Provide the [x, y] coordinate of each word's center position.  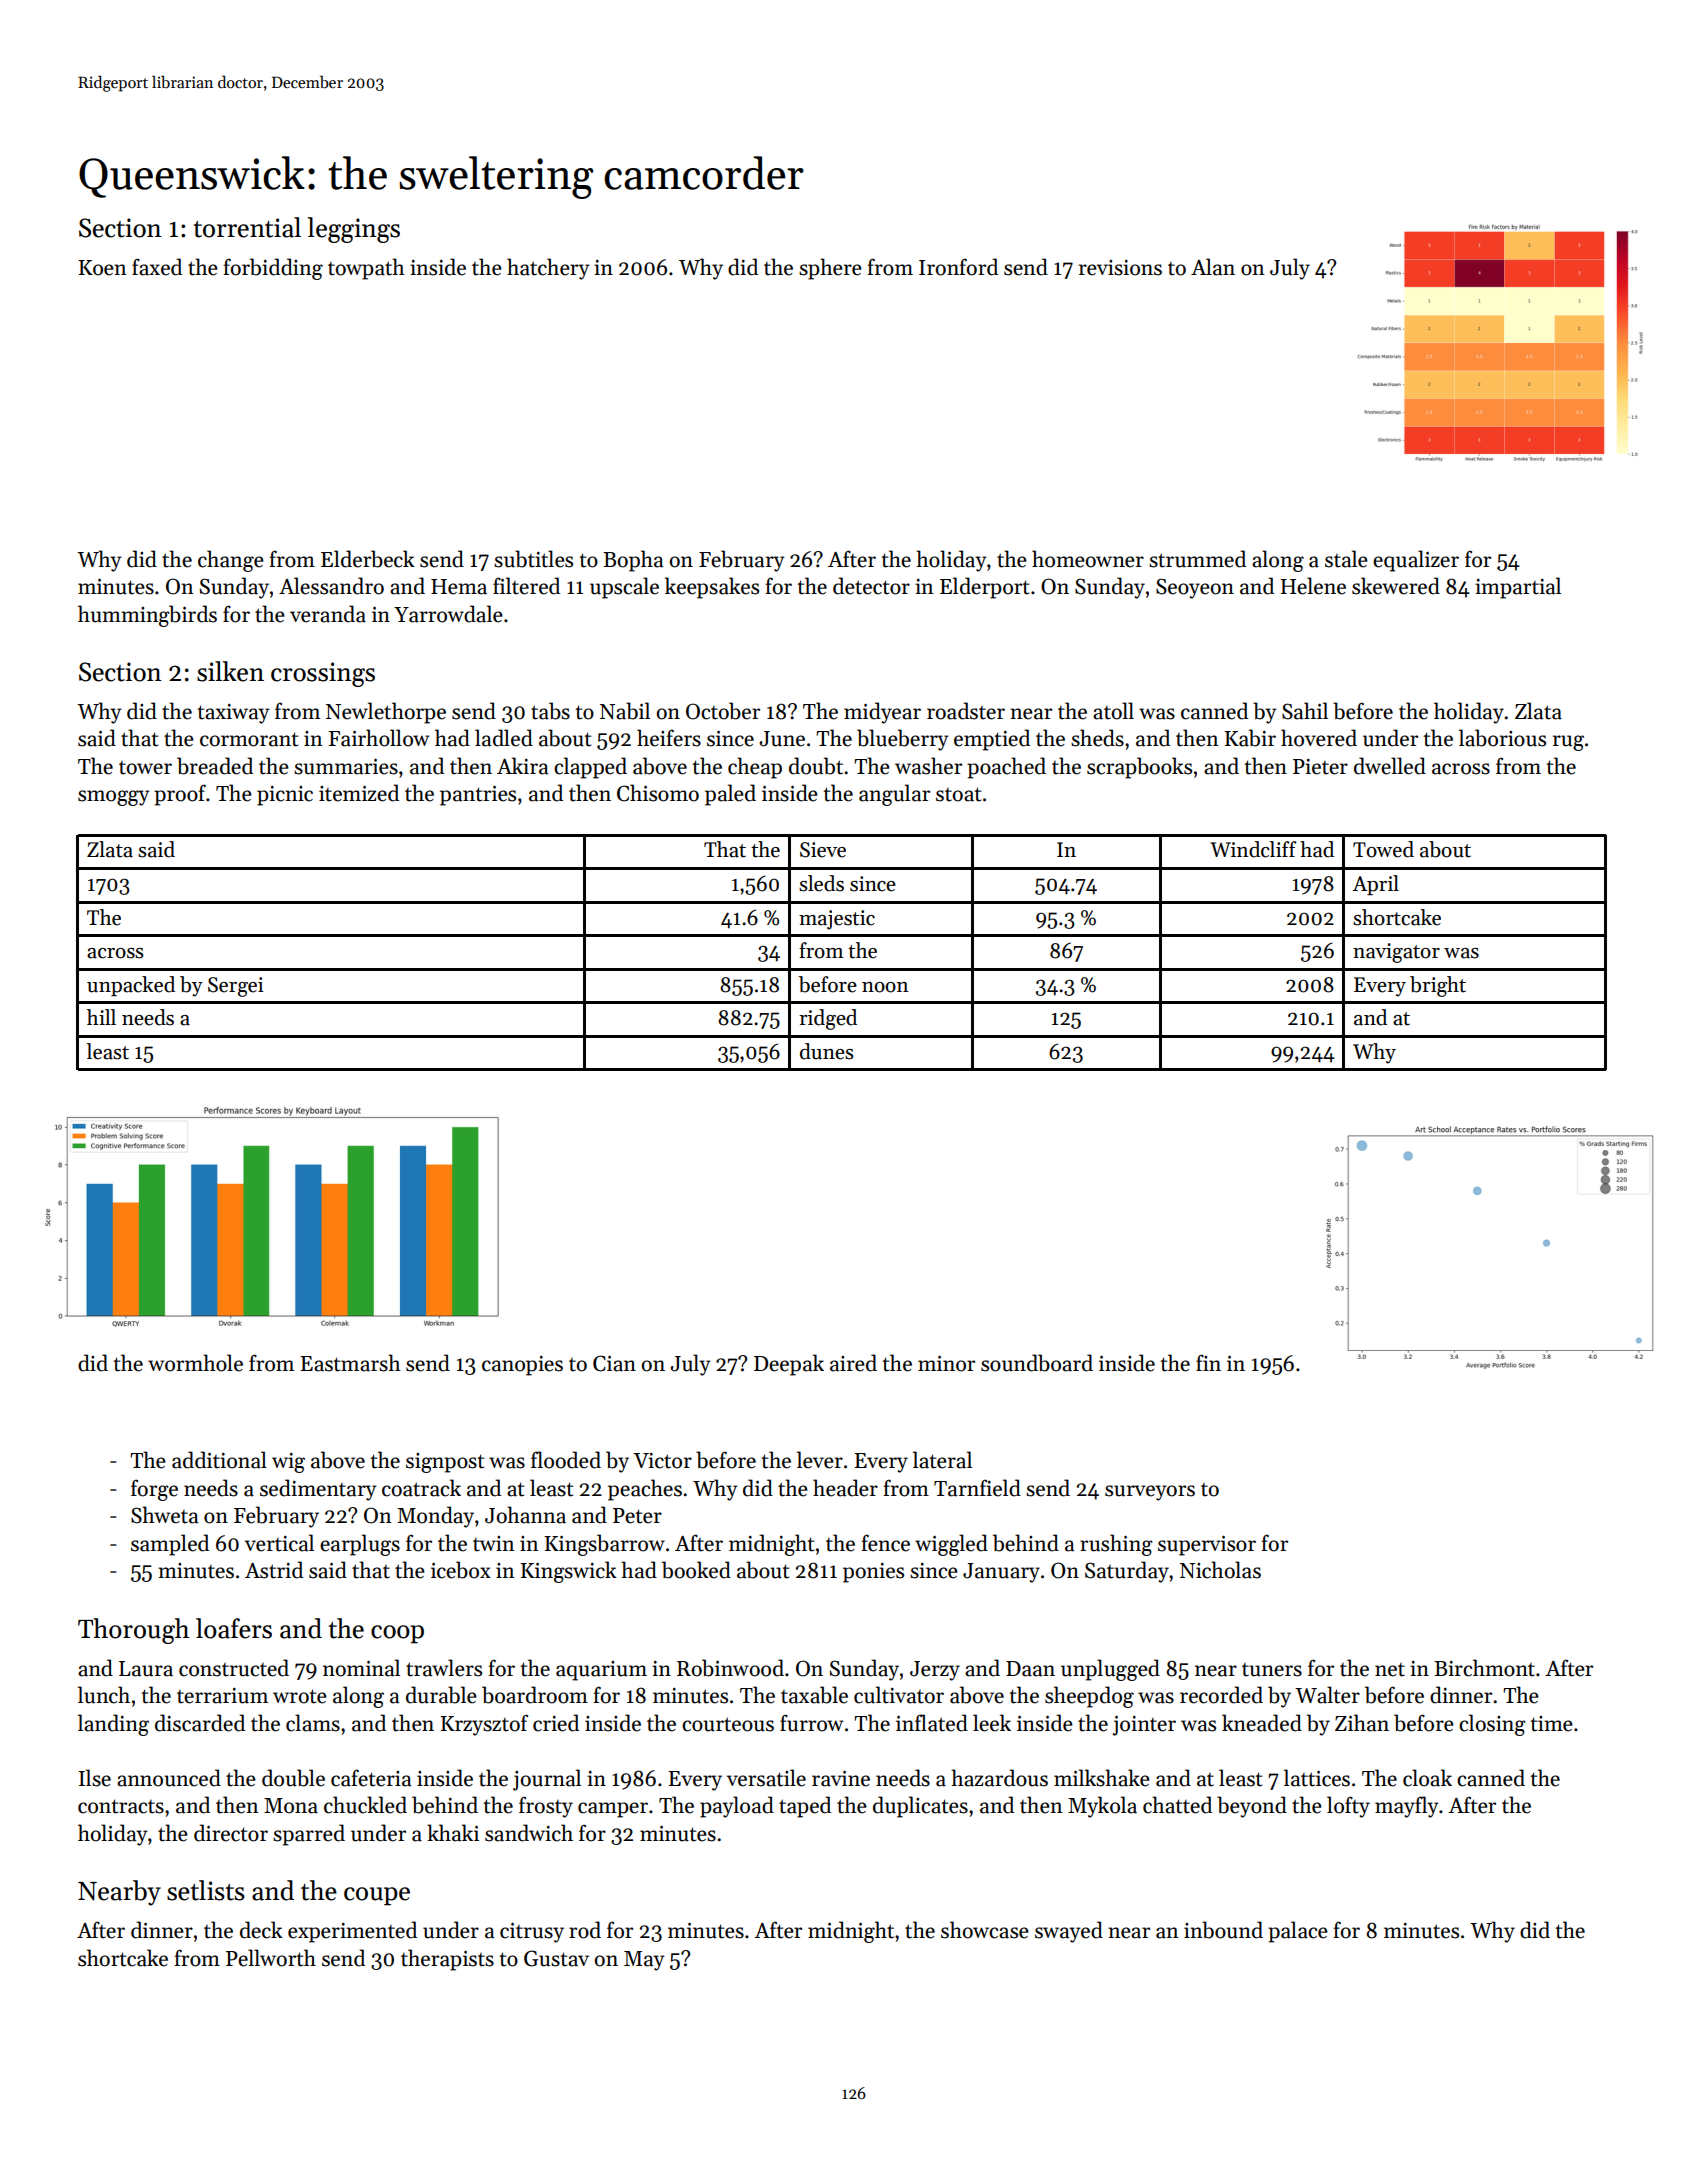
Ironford [958, 267]
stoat [958, 794]
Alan [1213, 267]
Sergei [236, 987]
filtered [526, 586]
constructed [234, 1668]
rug [1568, 743]
